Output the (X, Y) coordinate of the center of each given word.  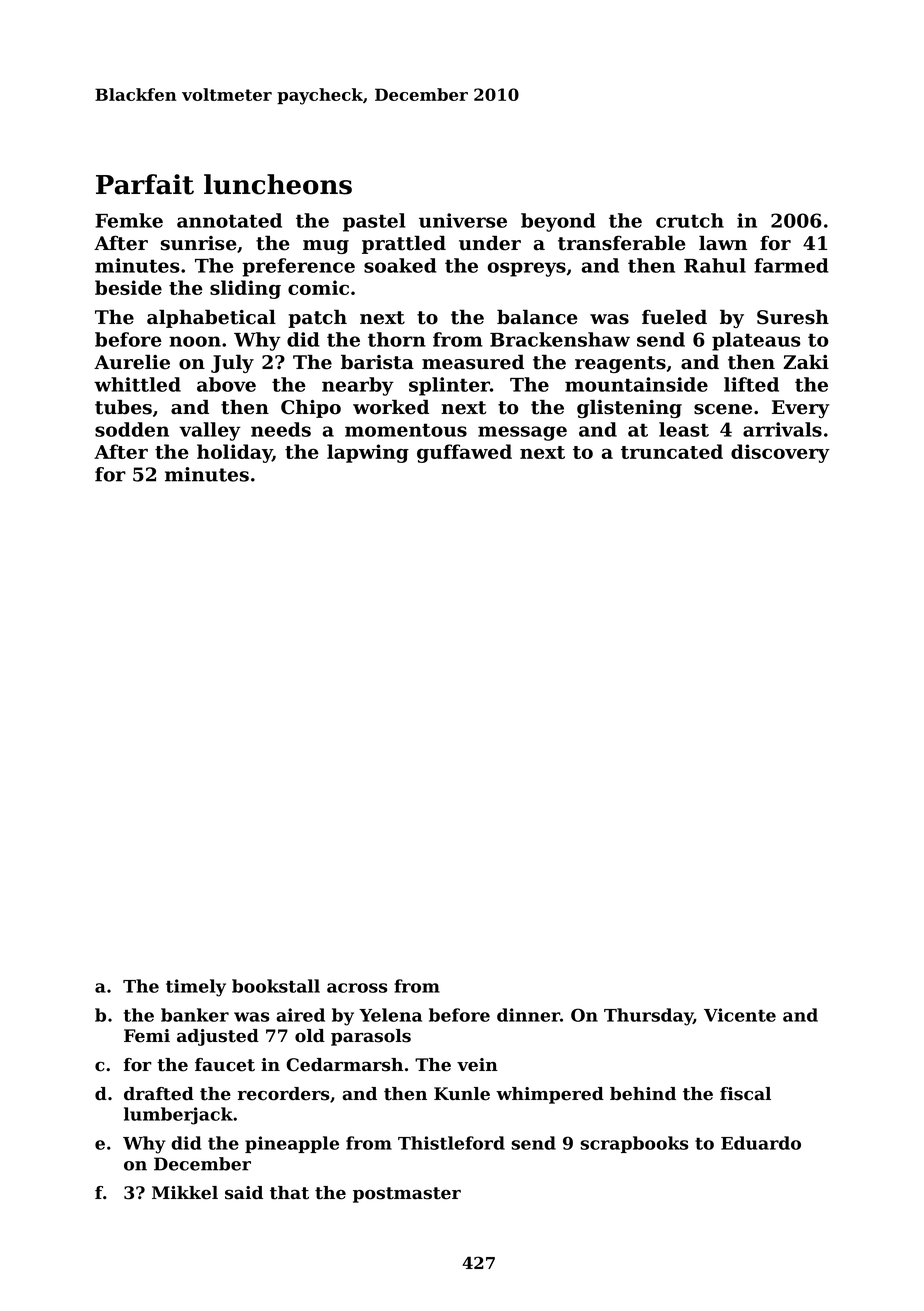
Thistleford (451, 1143)
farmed (791, 265)
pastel (374, 222)
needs (281, 429)
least (684, 429)
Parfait (145, 184)
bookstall (276, 986)
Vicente (740, 1015)
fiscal (745, 1094)
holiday (234, 453)
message (522, 433)
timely (196, 988)
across (357, 988)
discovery (780, 453)
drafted (159, 1094)
